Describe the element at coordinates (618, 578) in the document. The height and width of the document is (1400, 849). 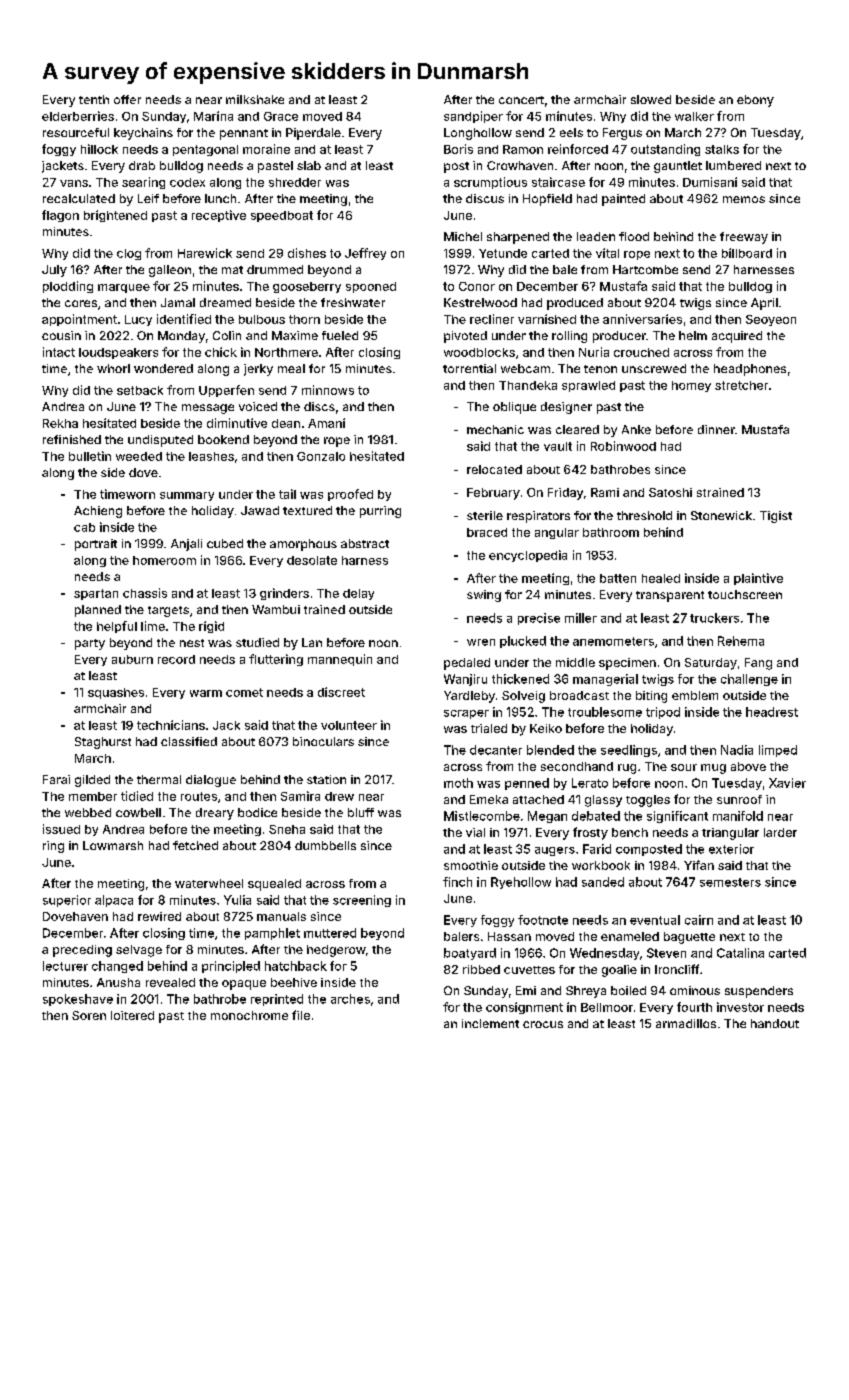
I see `batten` at that location.
